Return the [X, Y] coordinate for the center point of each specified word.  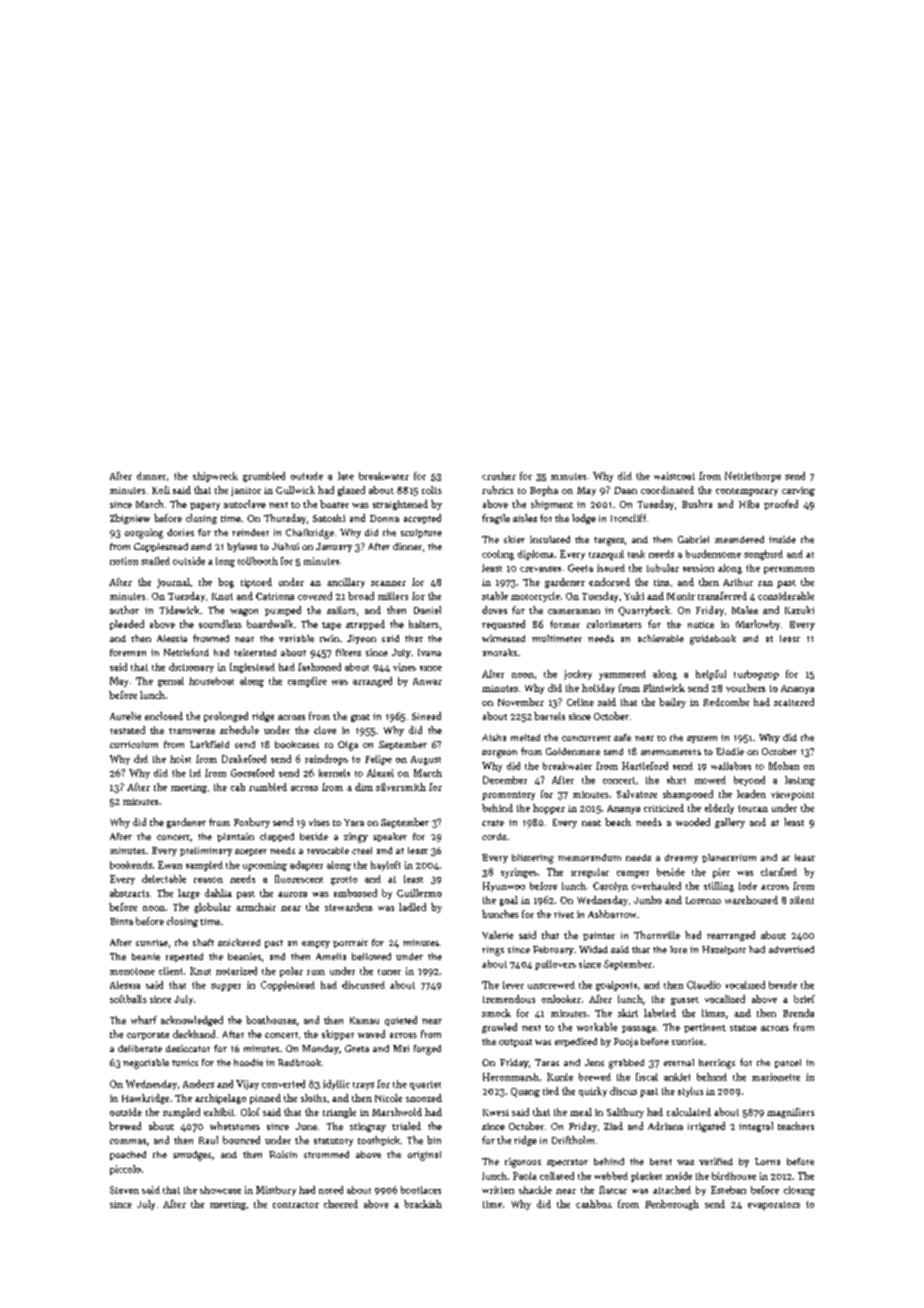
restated [127, 730]
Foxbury [252, 823]
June [306, 1126]
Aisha [494, 737]
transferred [722, 596]
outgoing [144, 534]
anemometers [671, 752]
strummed [326, 1154]
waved [371, 1034]
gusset [685, 1001]
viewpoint [792, 795]
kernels [334, 773]
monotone [132, 971]
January [334, 547]
